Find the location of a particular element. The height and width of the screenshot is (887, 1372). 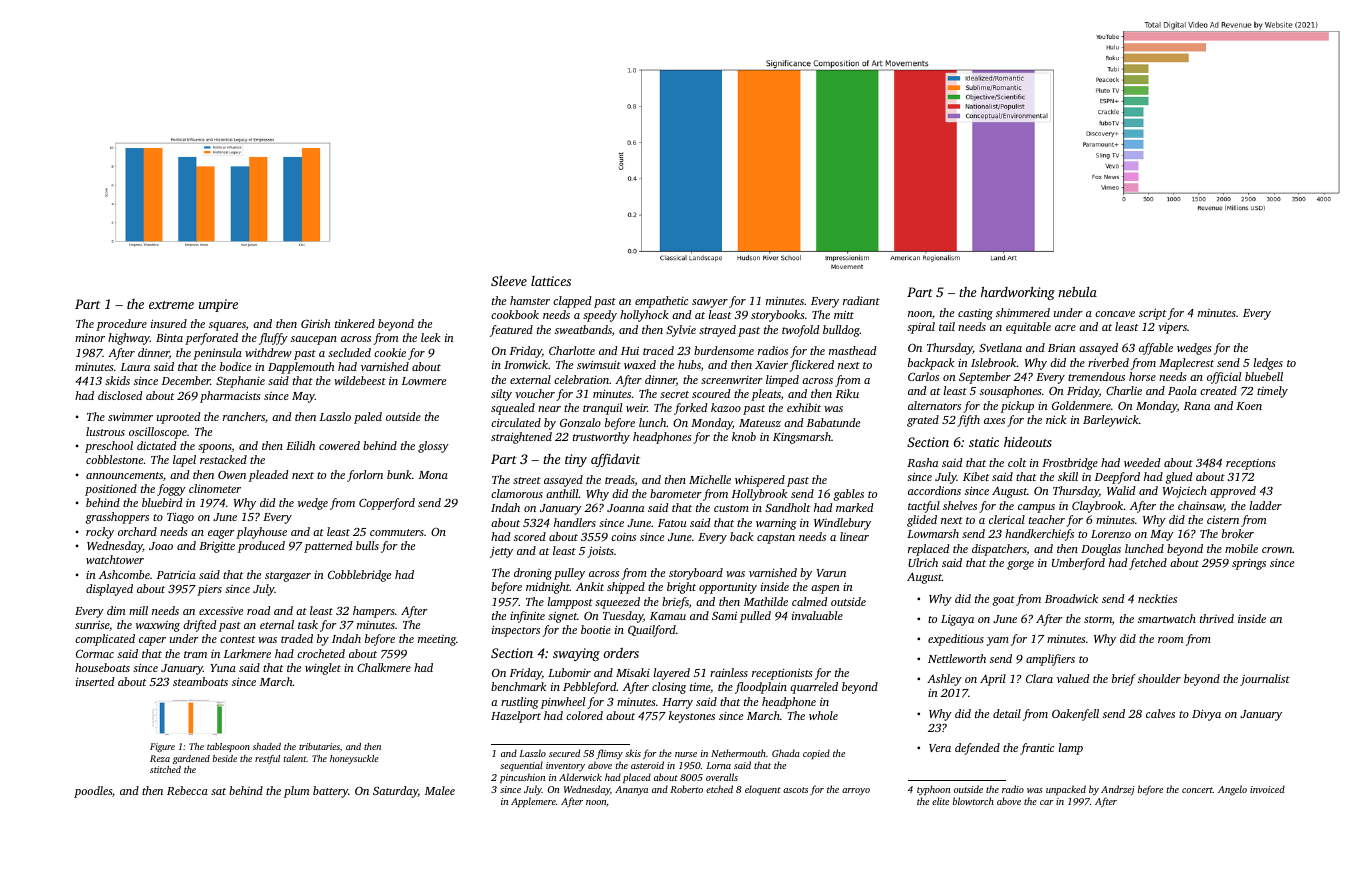

weeded is located at coordinates (1142, 462).
